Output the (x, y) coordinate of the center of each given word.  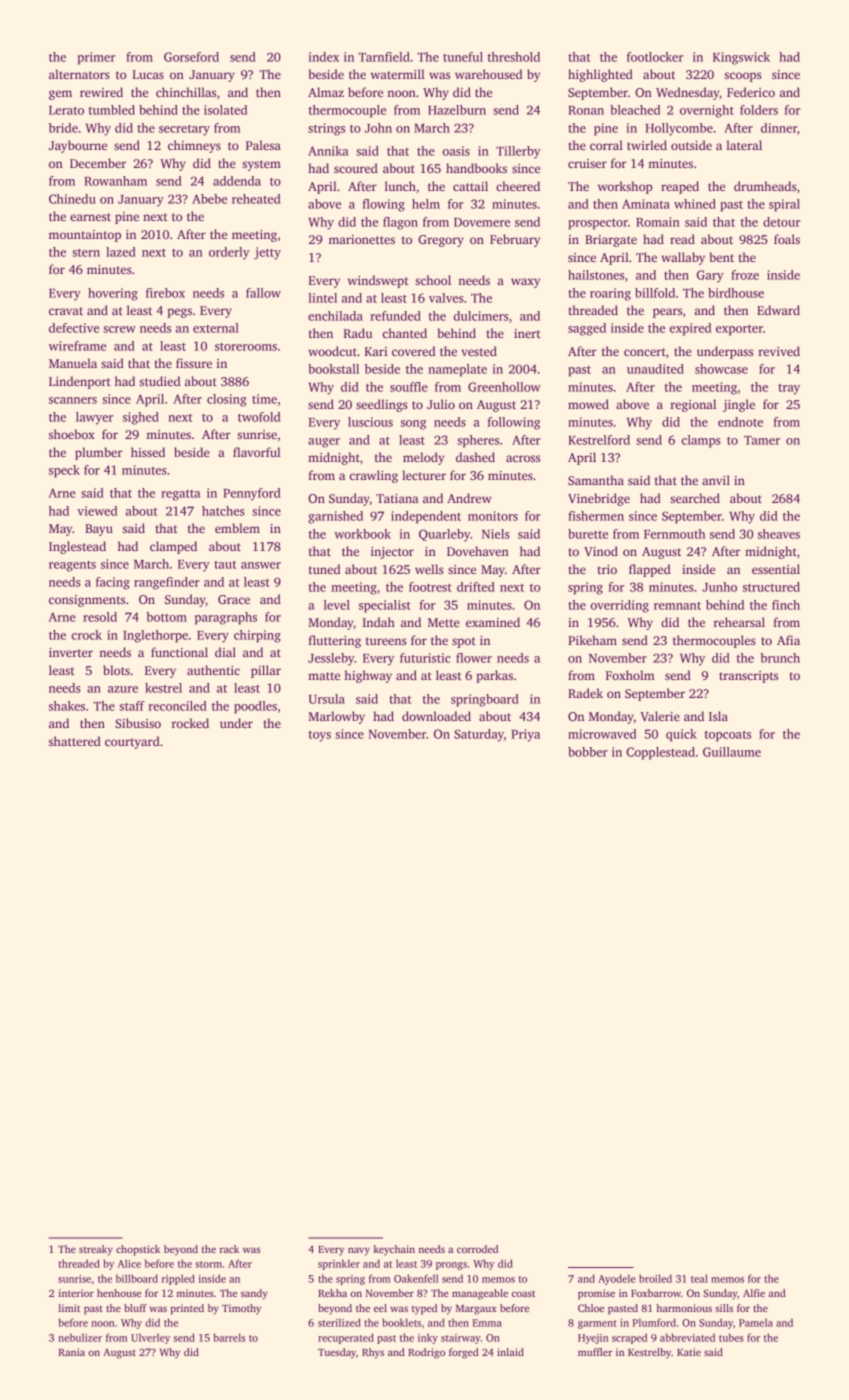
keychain (394, 1250)
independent (426, 517)
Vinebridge (599, 499)
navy (359, 1251)
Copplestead (660, 753)
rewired (101, 92)
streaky (96, 1250)
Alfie (754, 1293)
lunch (400, 186)
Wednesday (688, 93)
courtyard (132, 742)
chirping (257, 636)
